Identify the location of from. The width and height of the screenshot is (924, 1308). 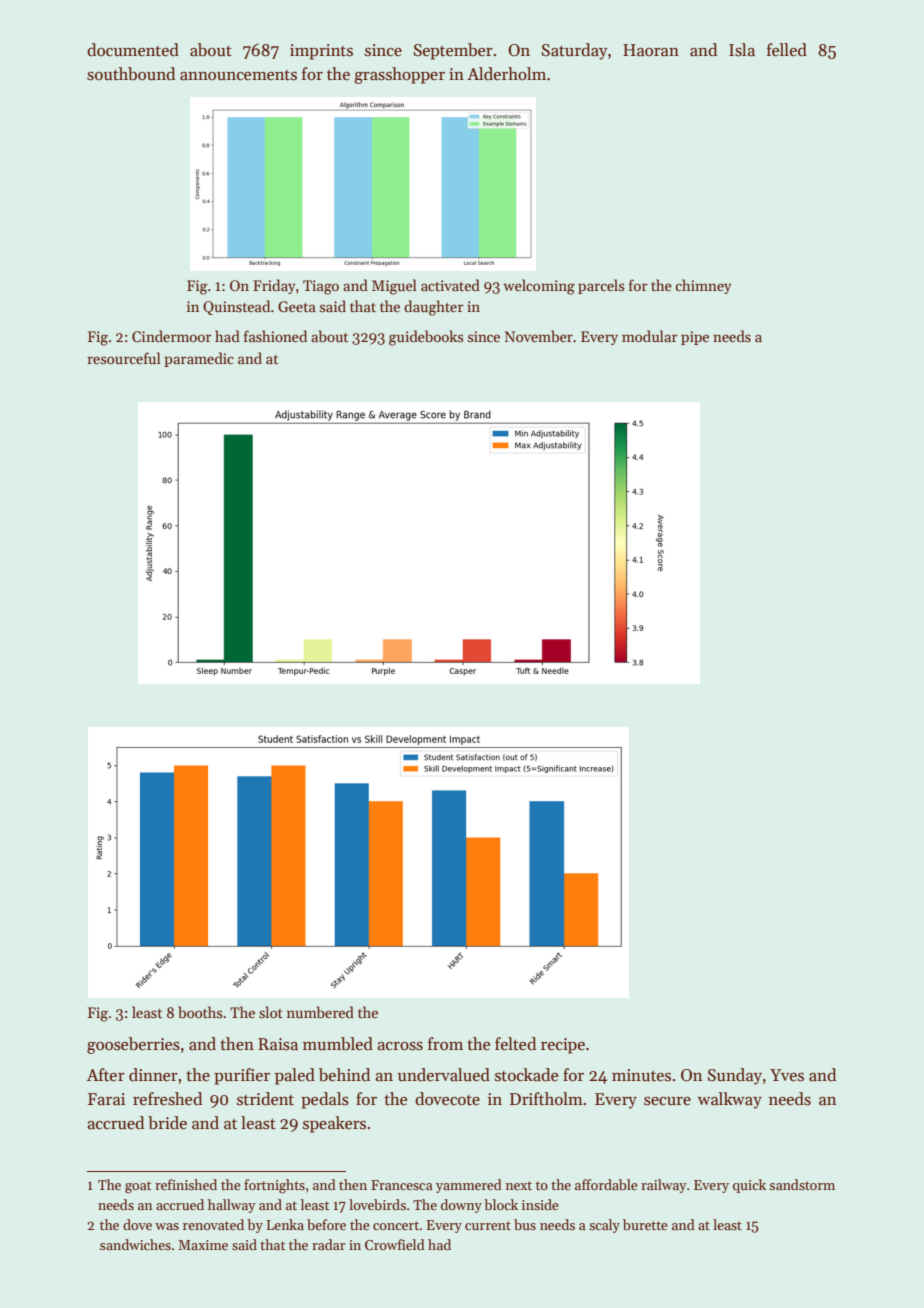
(445, 1043).
